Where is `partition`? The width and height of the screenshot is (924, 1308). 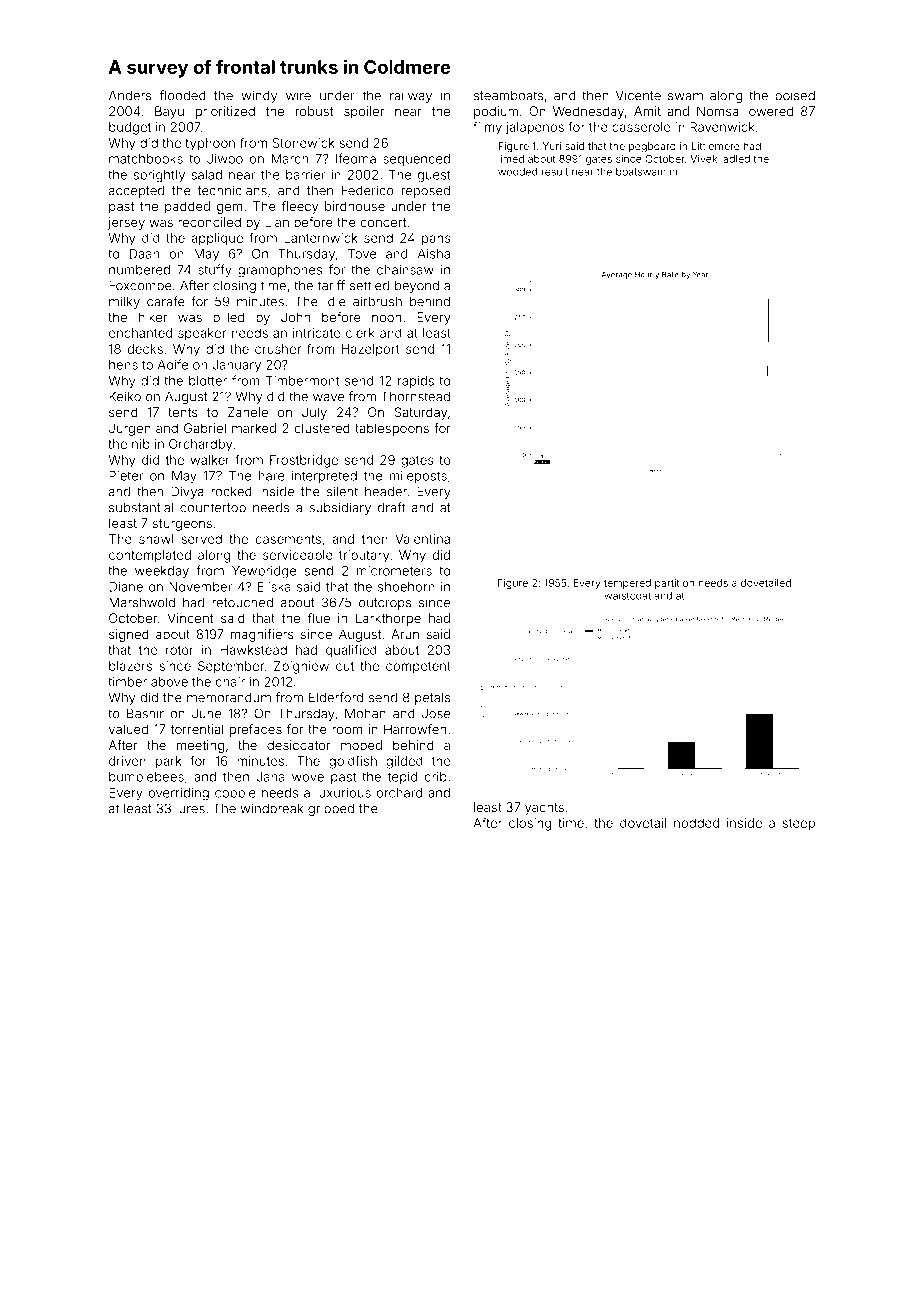 partition is located at coordinates (674, 584).
